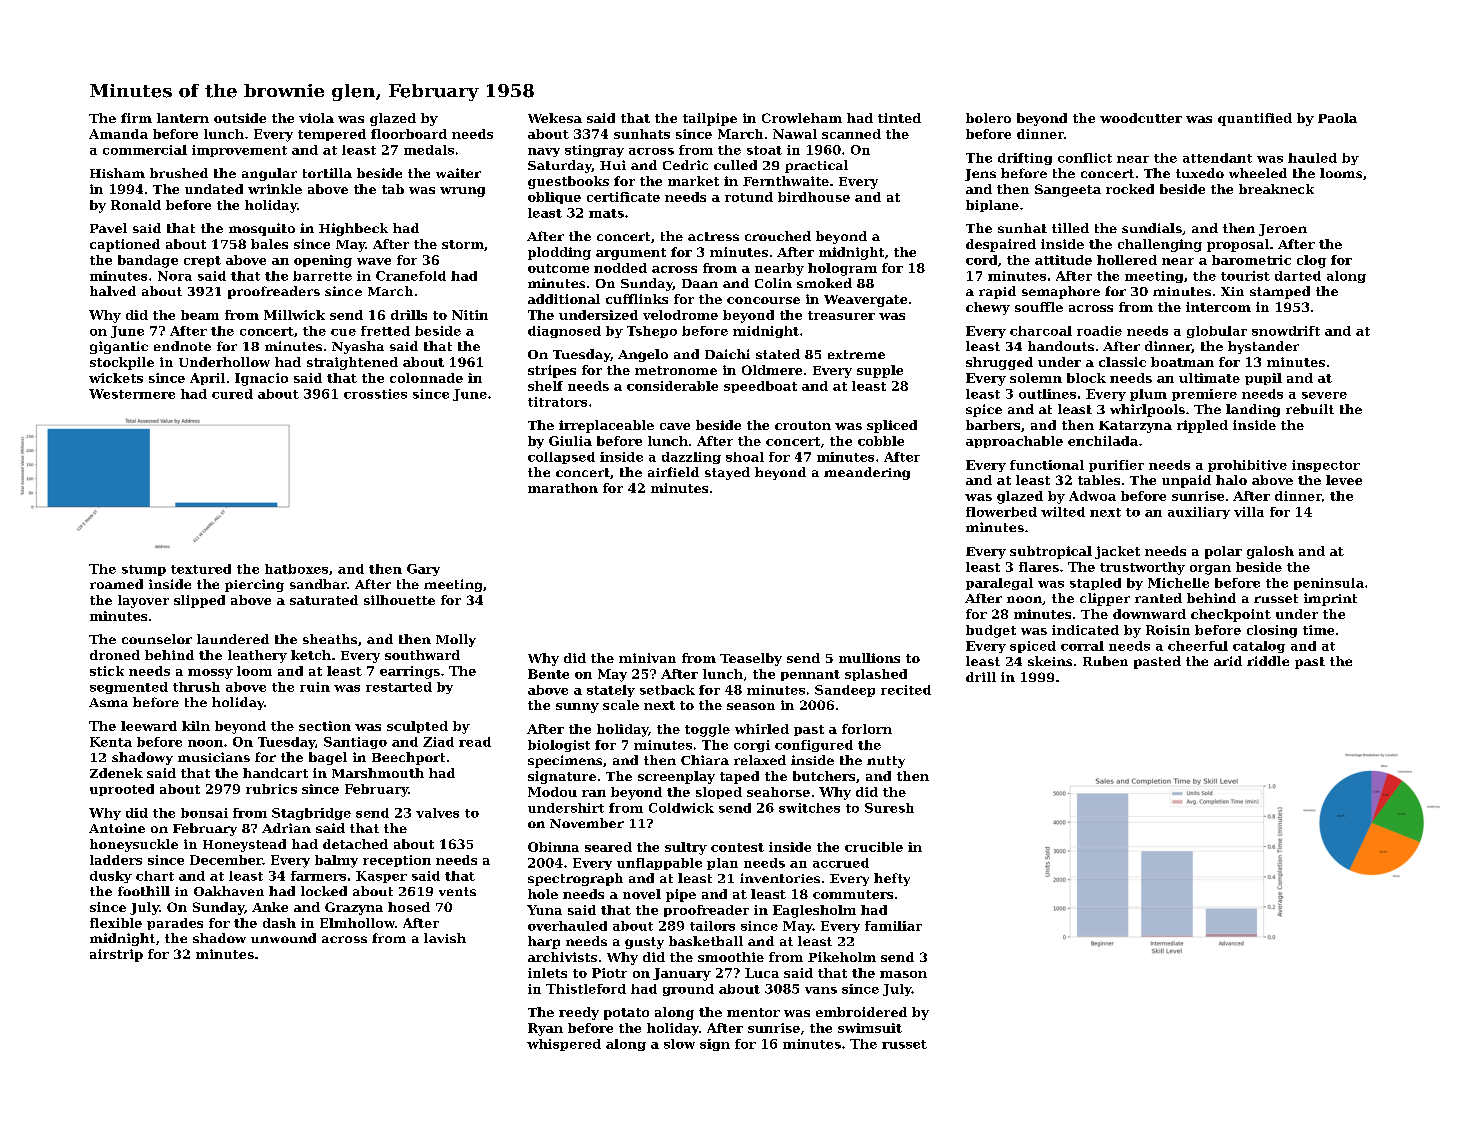  I want to click on shoal, so click(745, 457).
